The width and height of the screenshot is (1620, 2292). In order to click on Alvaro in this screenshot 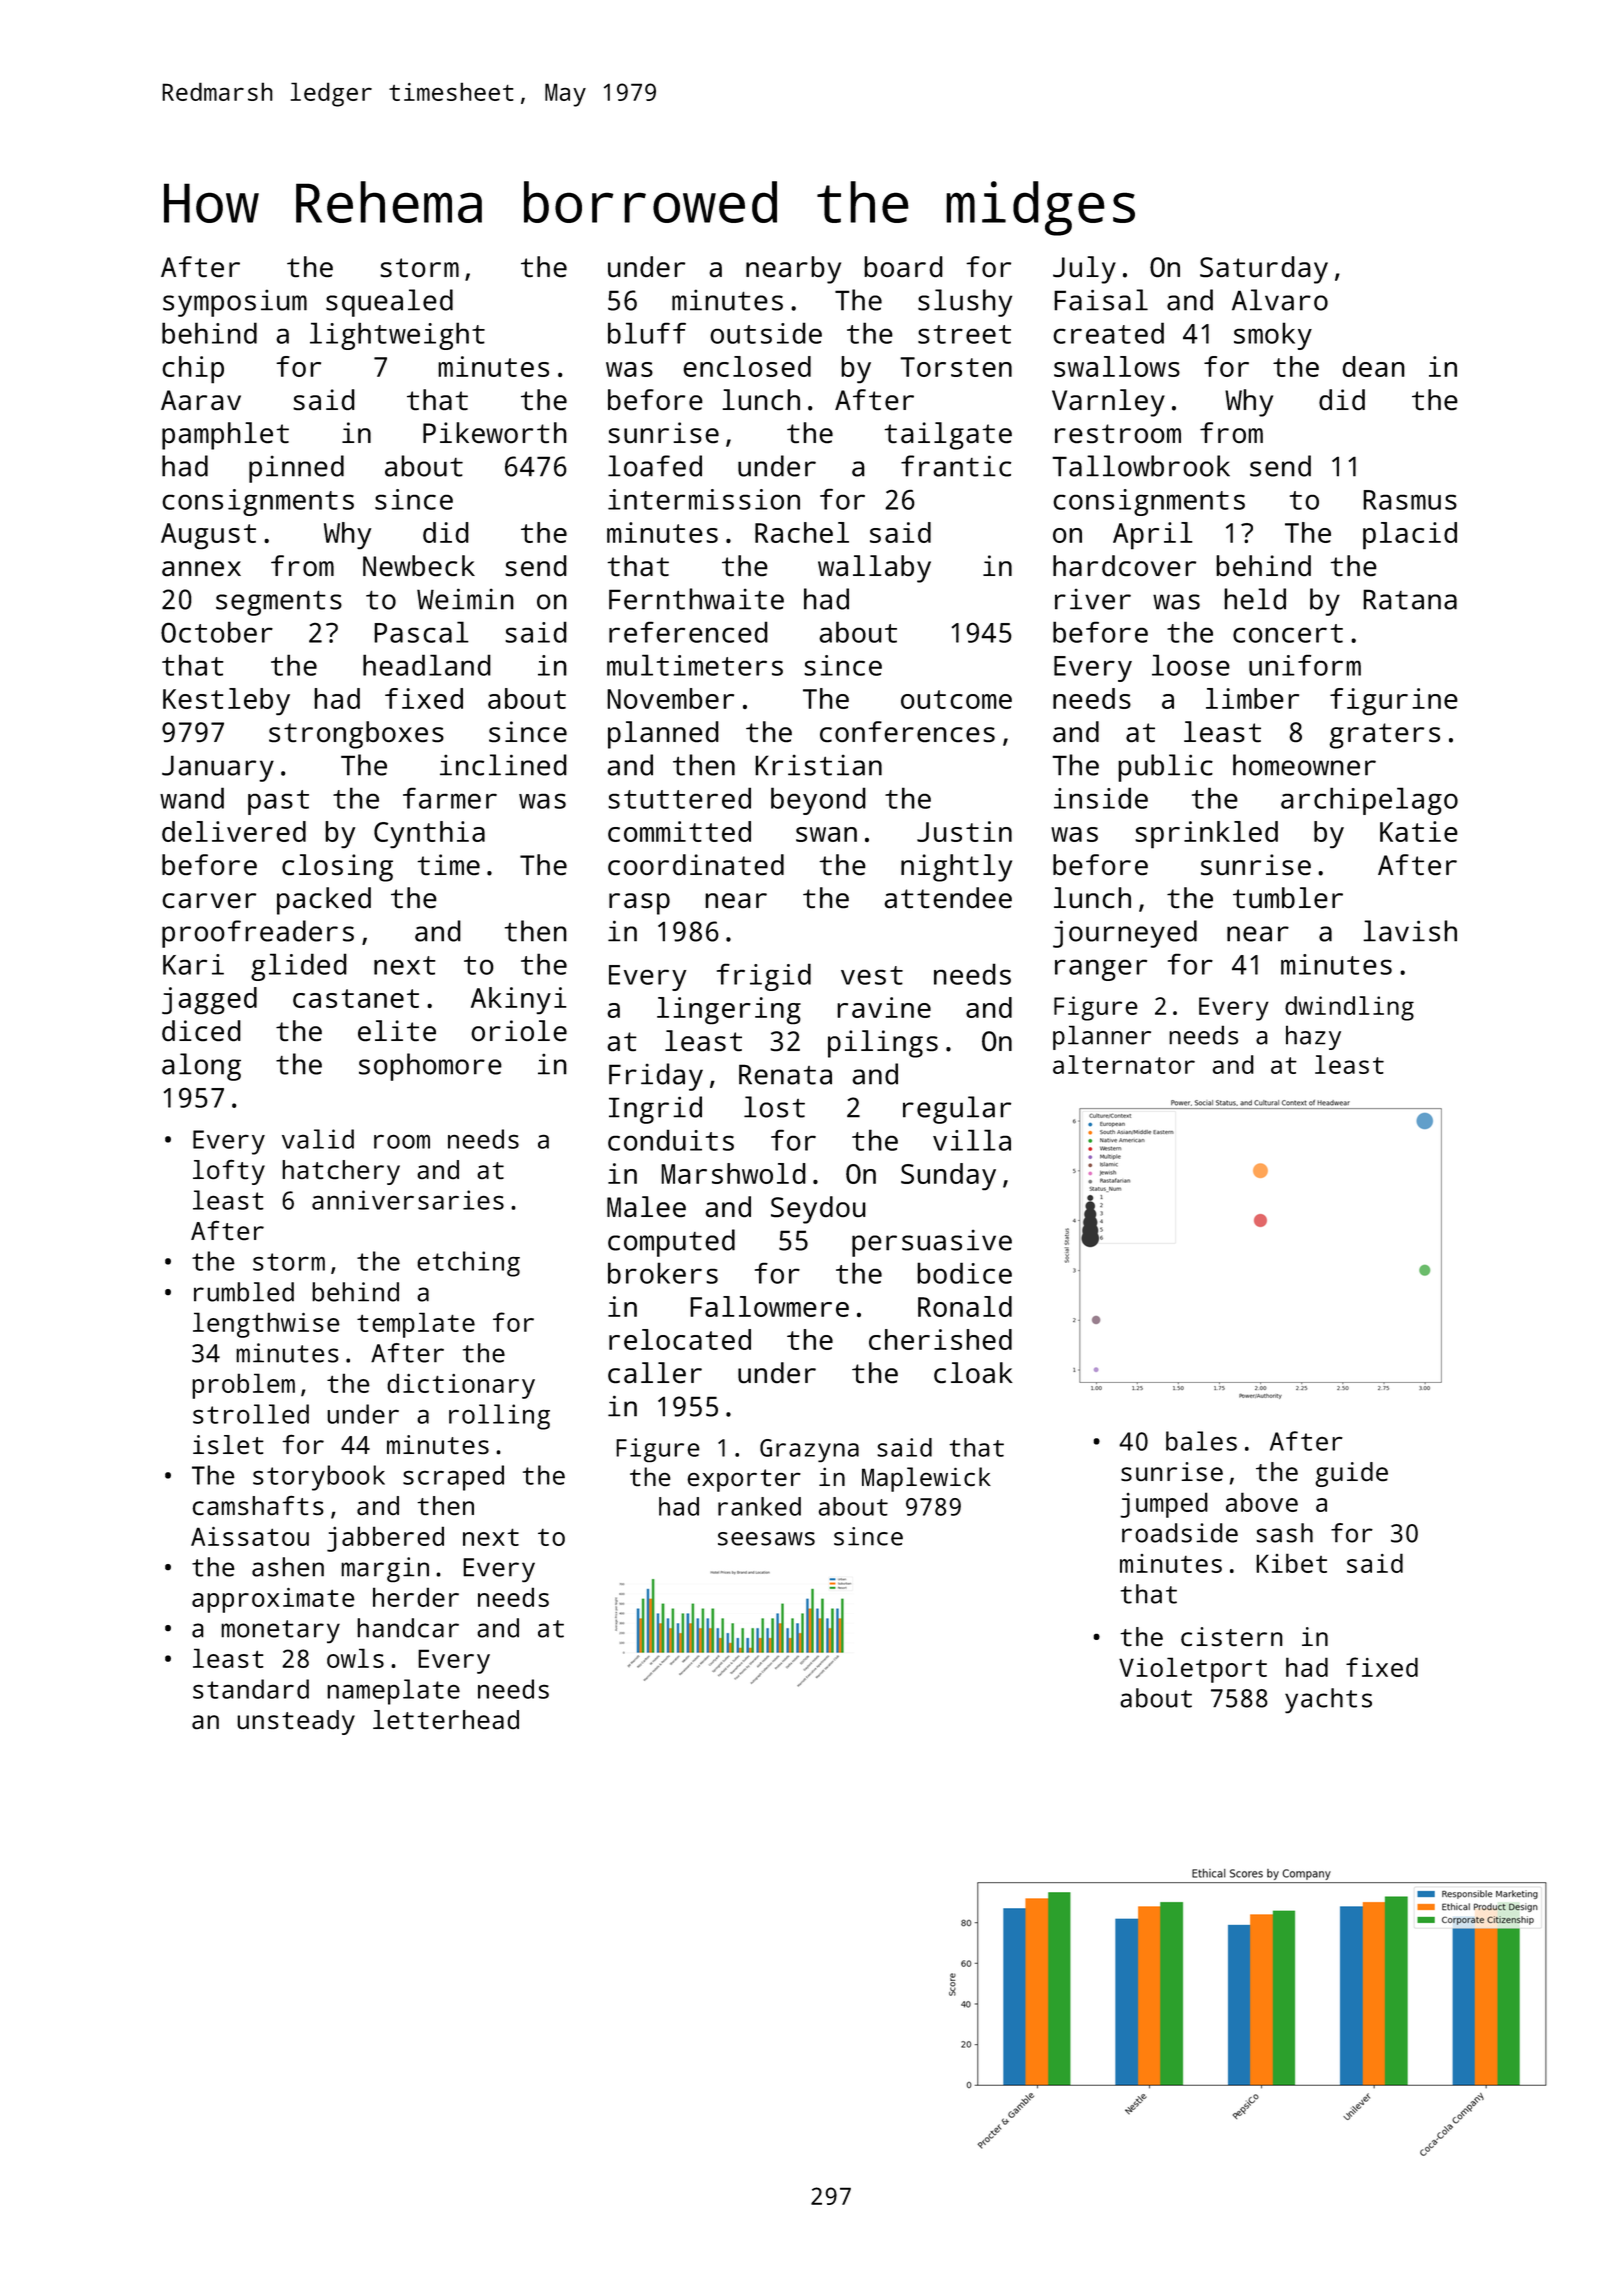, I will do `click(1280, 300)`.
